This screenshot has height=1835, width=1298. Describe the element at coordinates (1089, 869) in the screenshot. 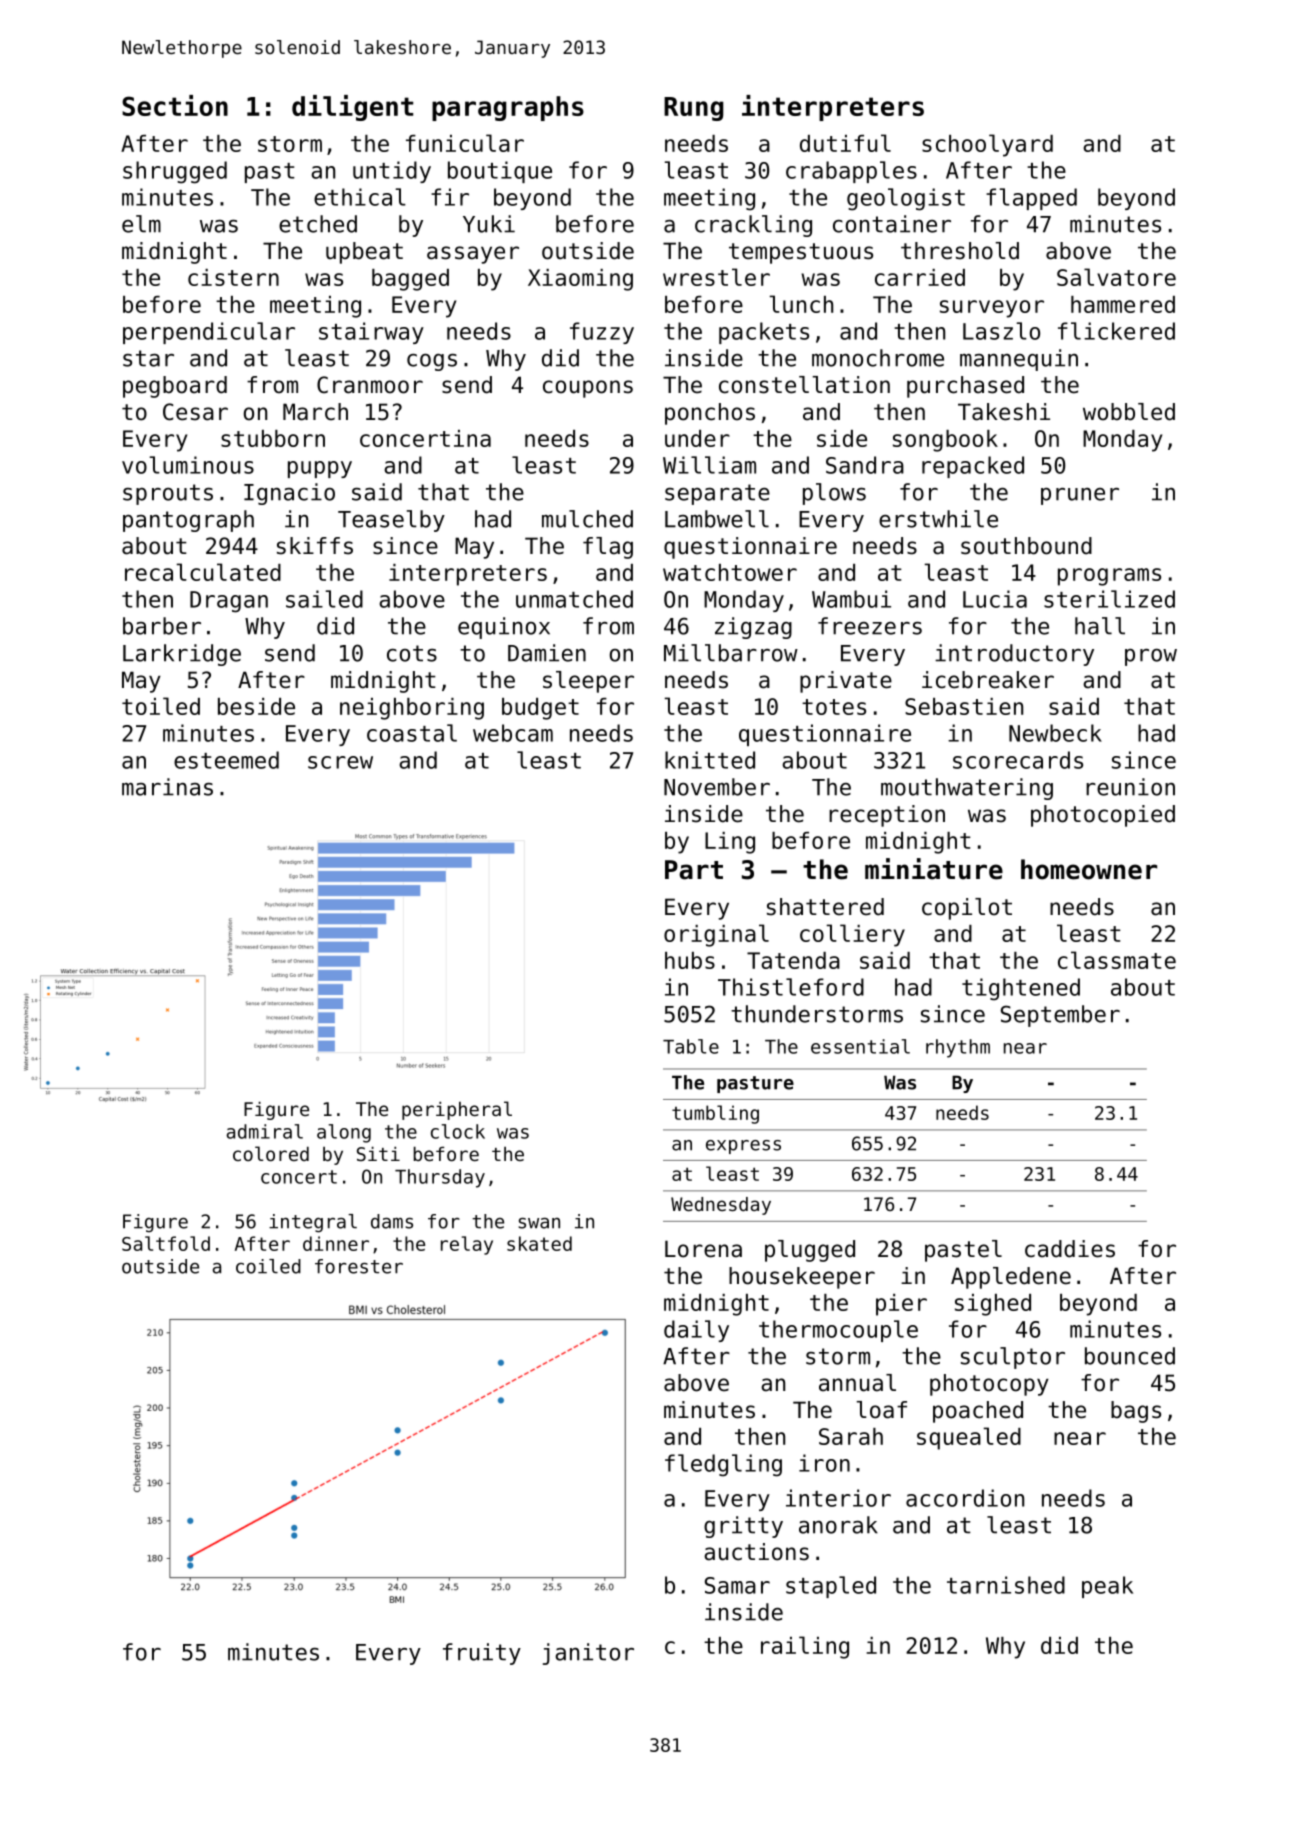

I see `homeowner` at that location.
